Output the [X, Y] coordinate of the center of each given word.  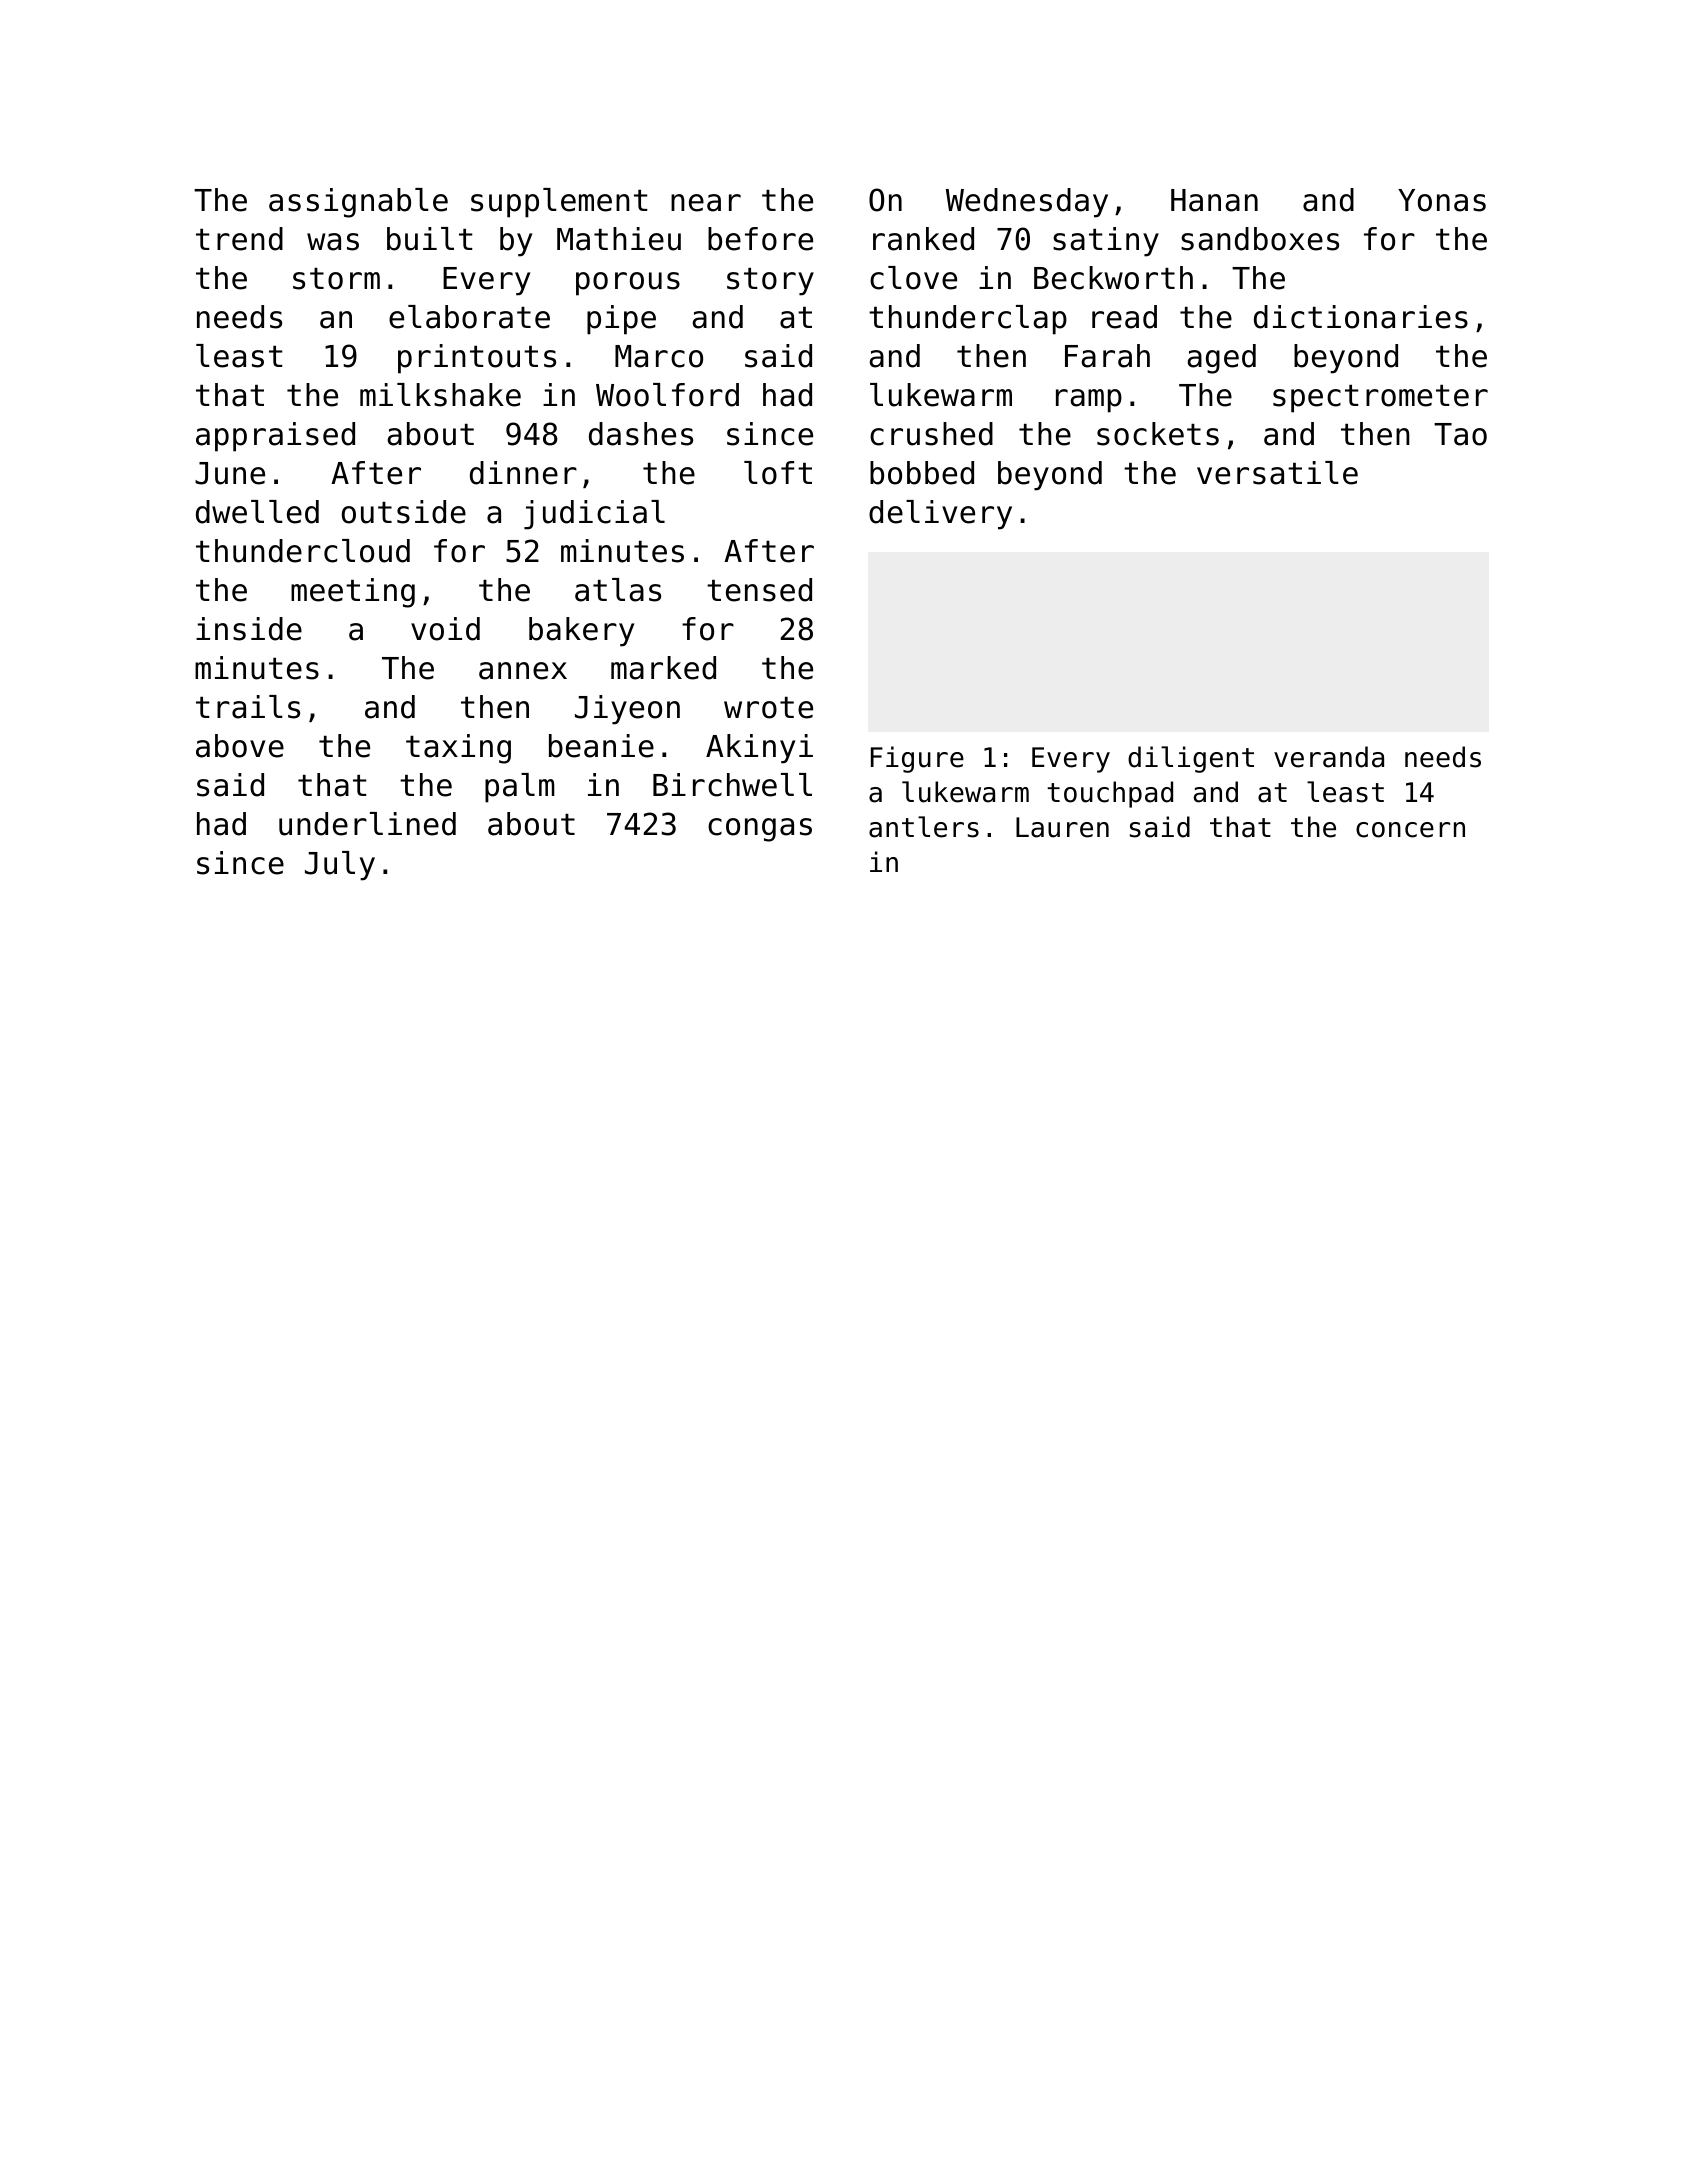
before [760, 239]
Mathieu [619, 239]
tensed [759, 590]
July [340, 866]
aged [1221, 359]
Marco [659, 356]
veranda [1329, 757]
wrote [768, 708]
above [240, 746]
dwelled [257, 512]
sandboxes [1260, 239]
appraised [275, 437]
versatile [1277, 473]
